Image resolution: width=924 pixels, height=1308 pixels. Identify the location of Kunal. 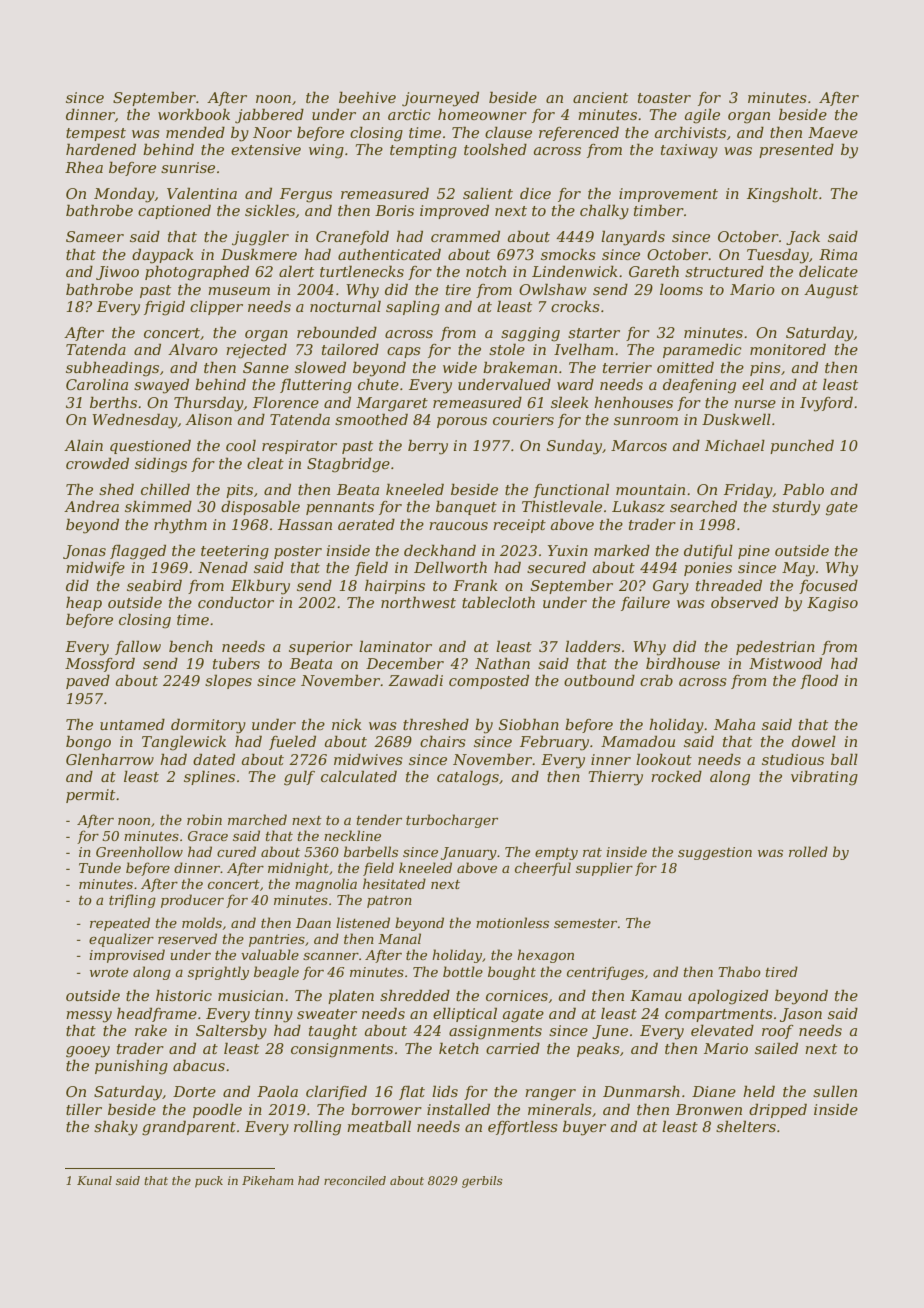
(94, 1180).
